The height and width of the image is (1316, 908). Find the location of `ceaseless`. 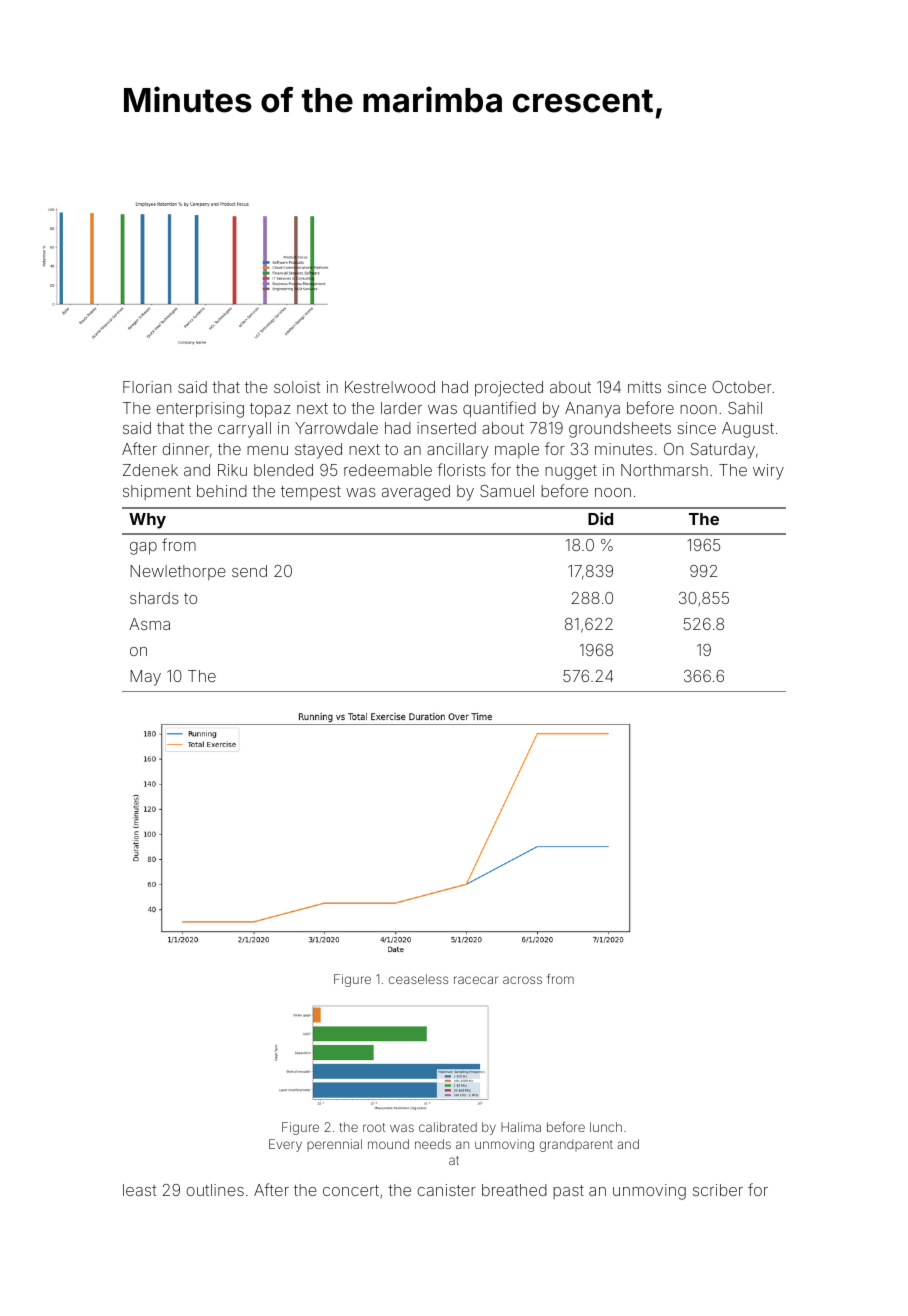

ceaseless is located at coordinates (418, 979).
